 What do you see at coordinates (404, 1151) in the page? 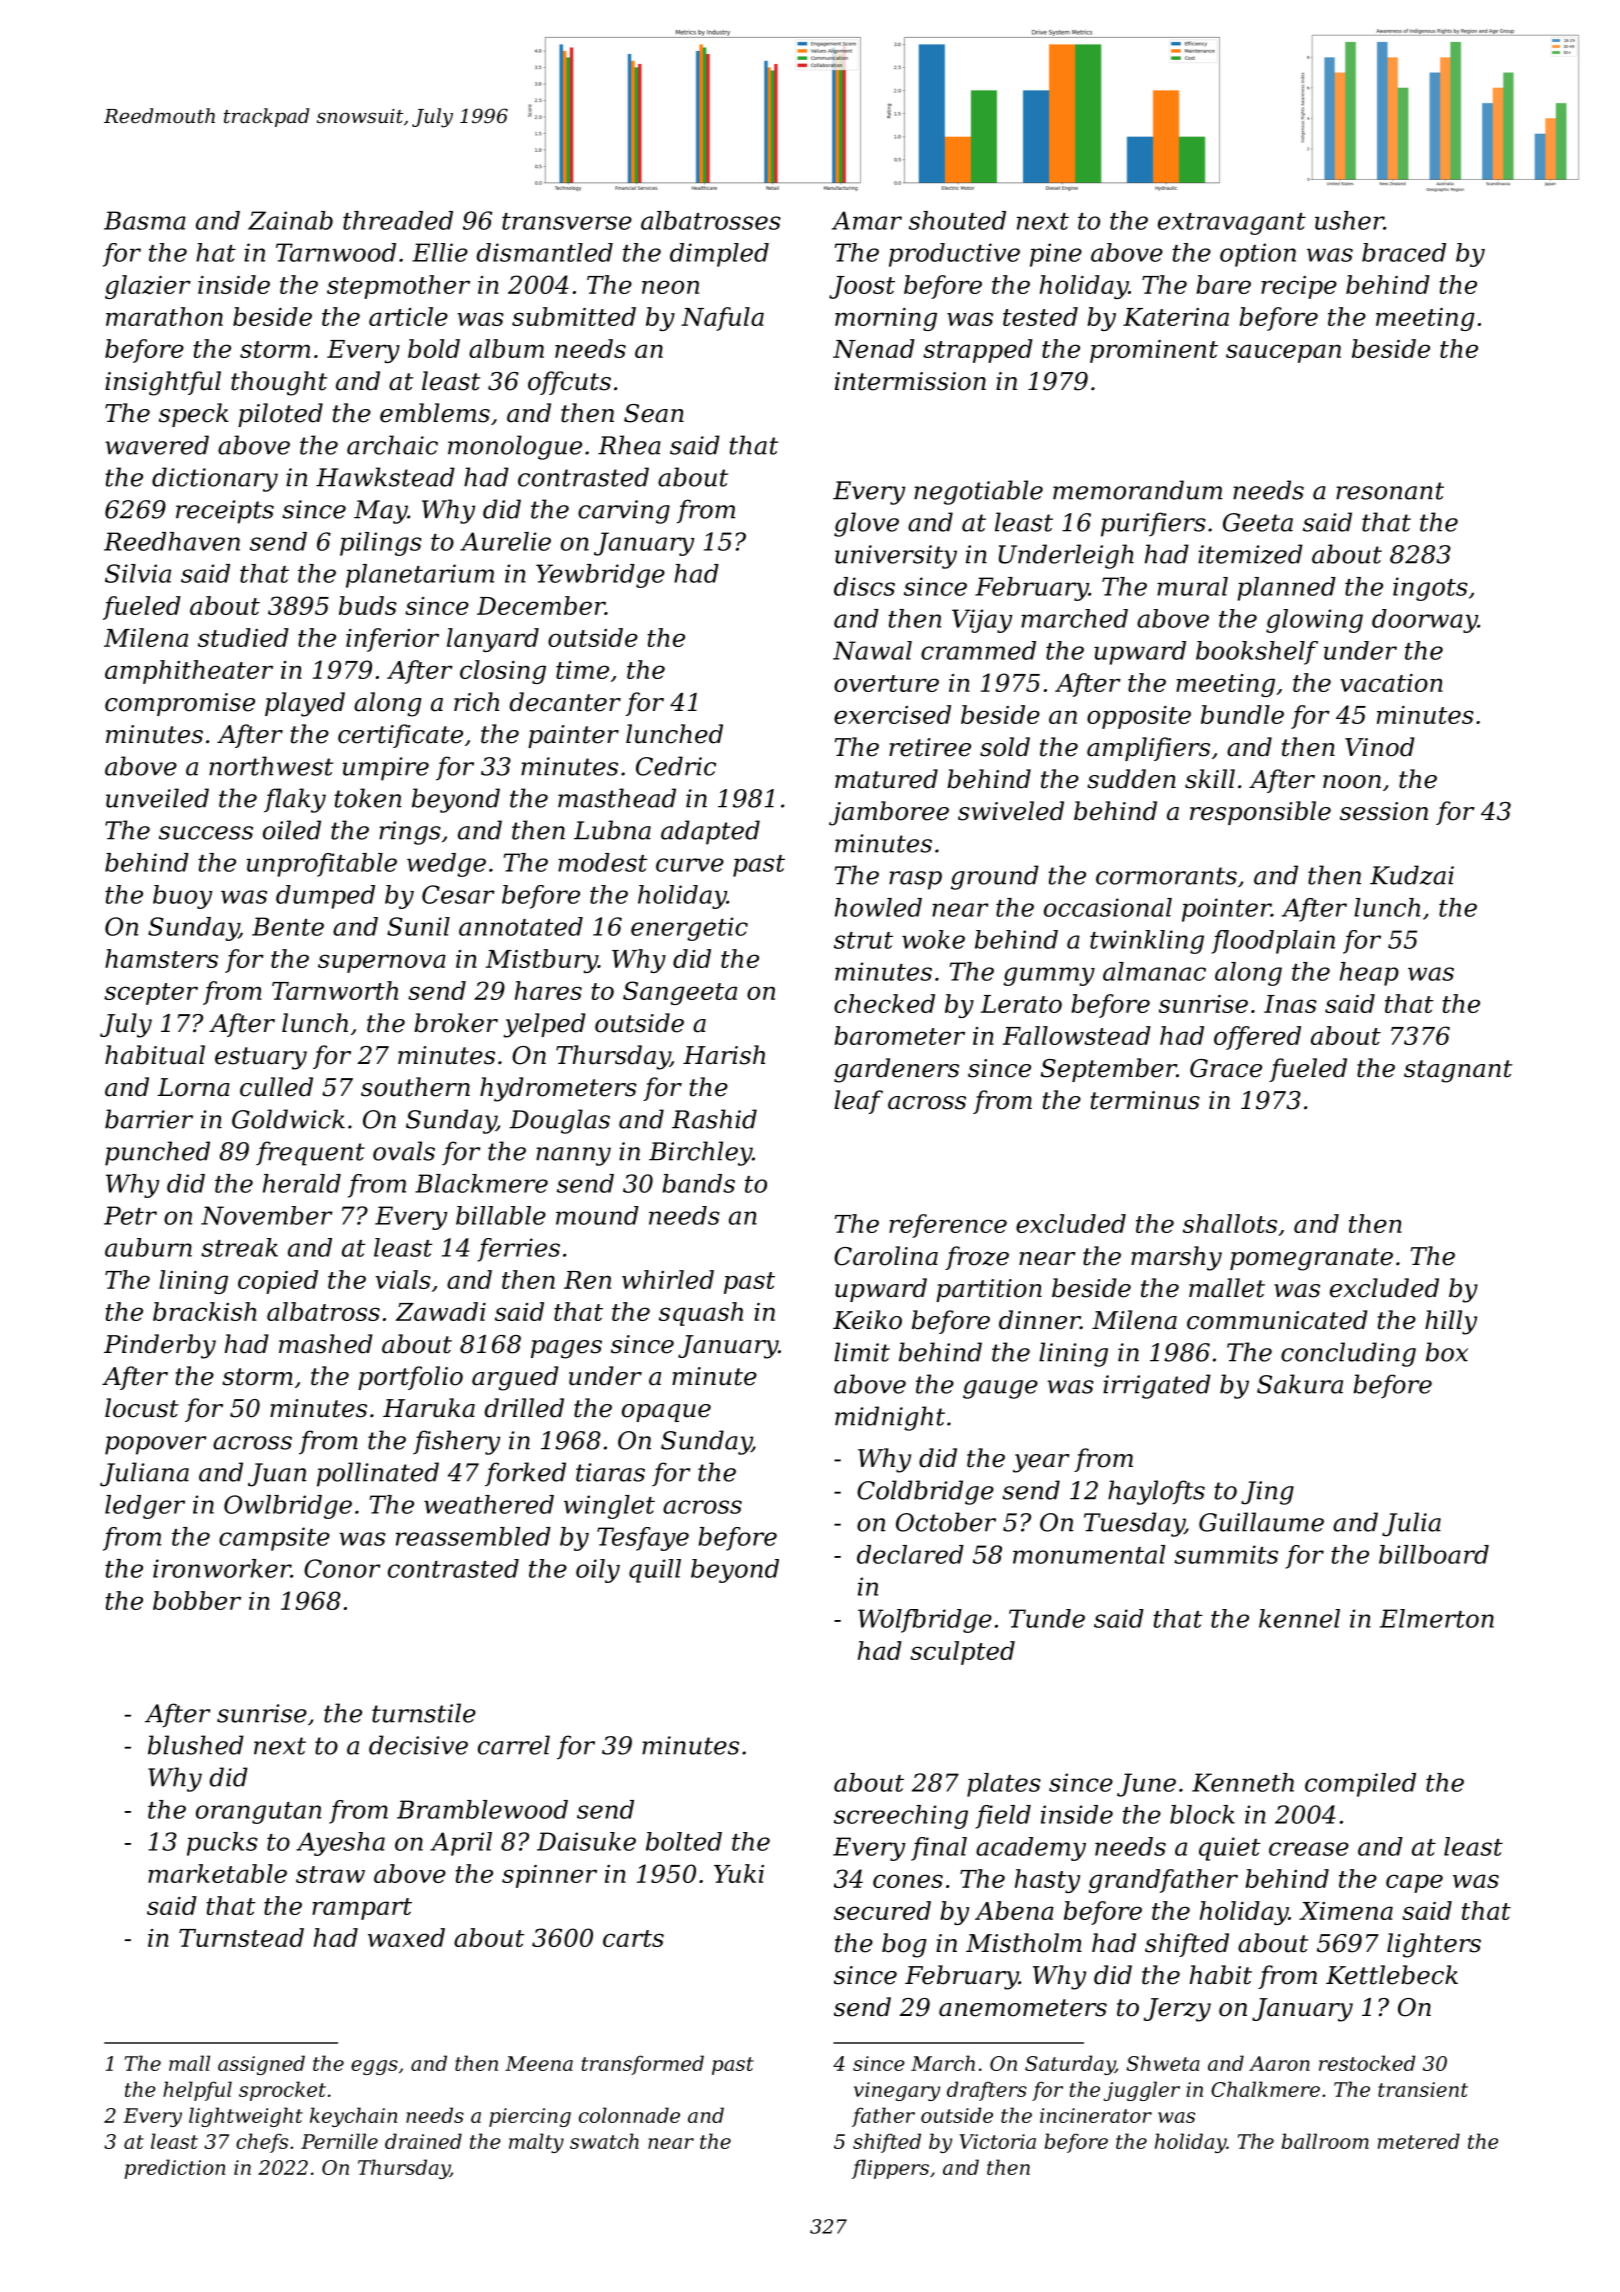
I see `ovals` at bounding box center [404, 1151].
